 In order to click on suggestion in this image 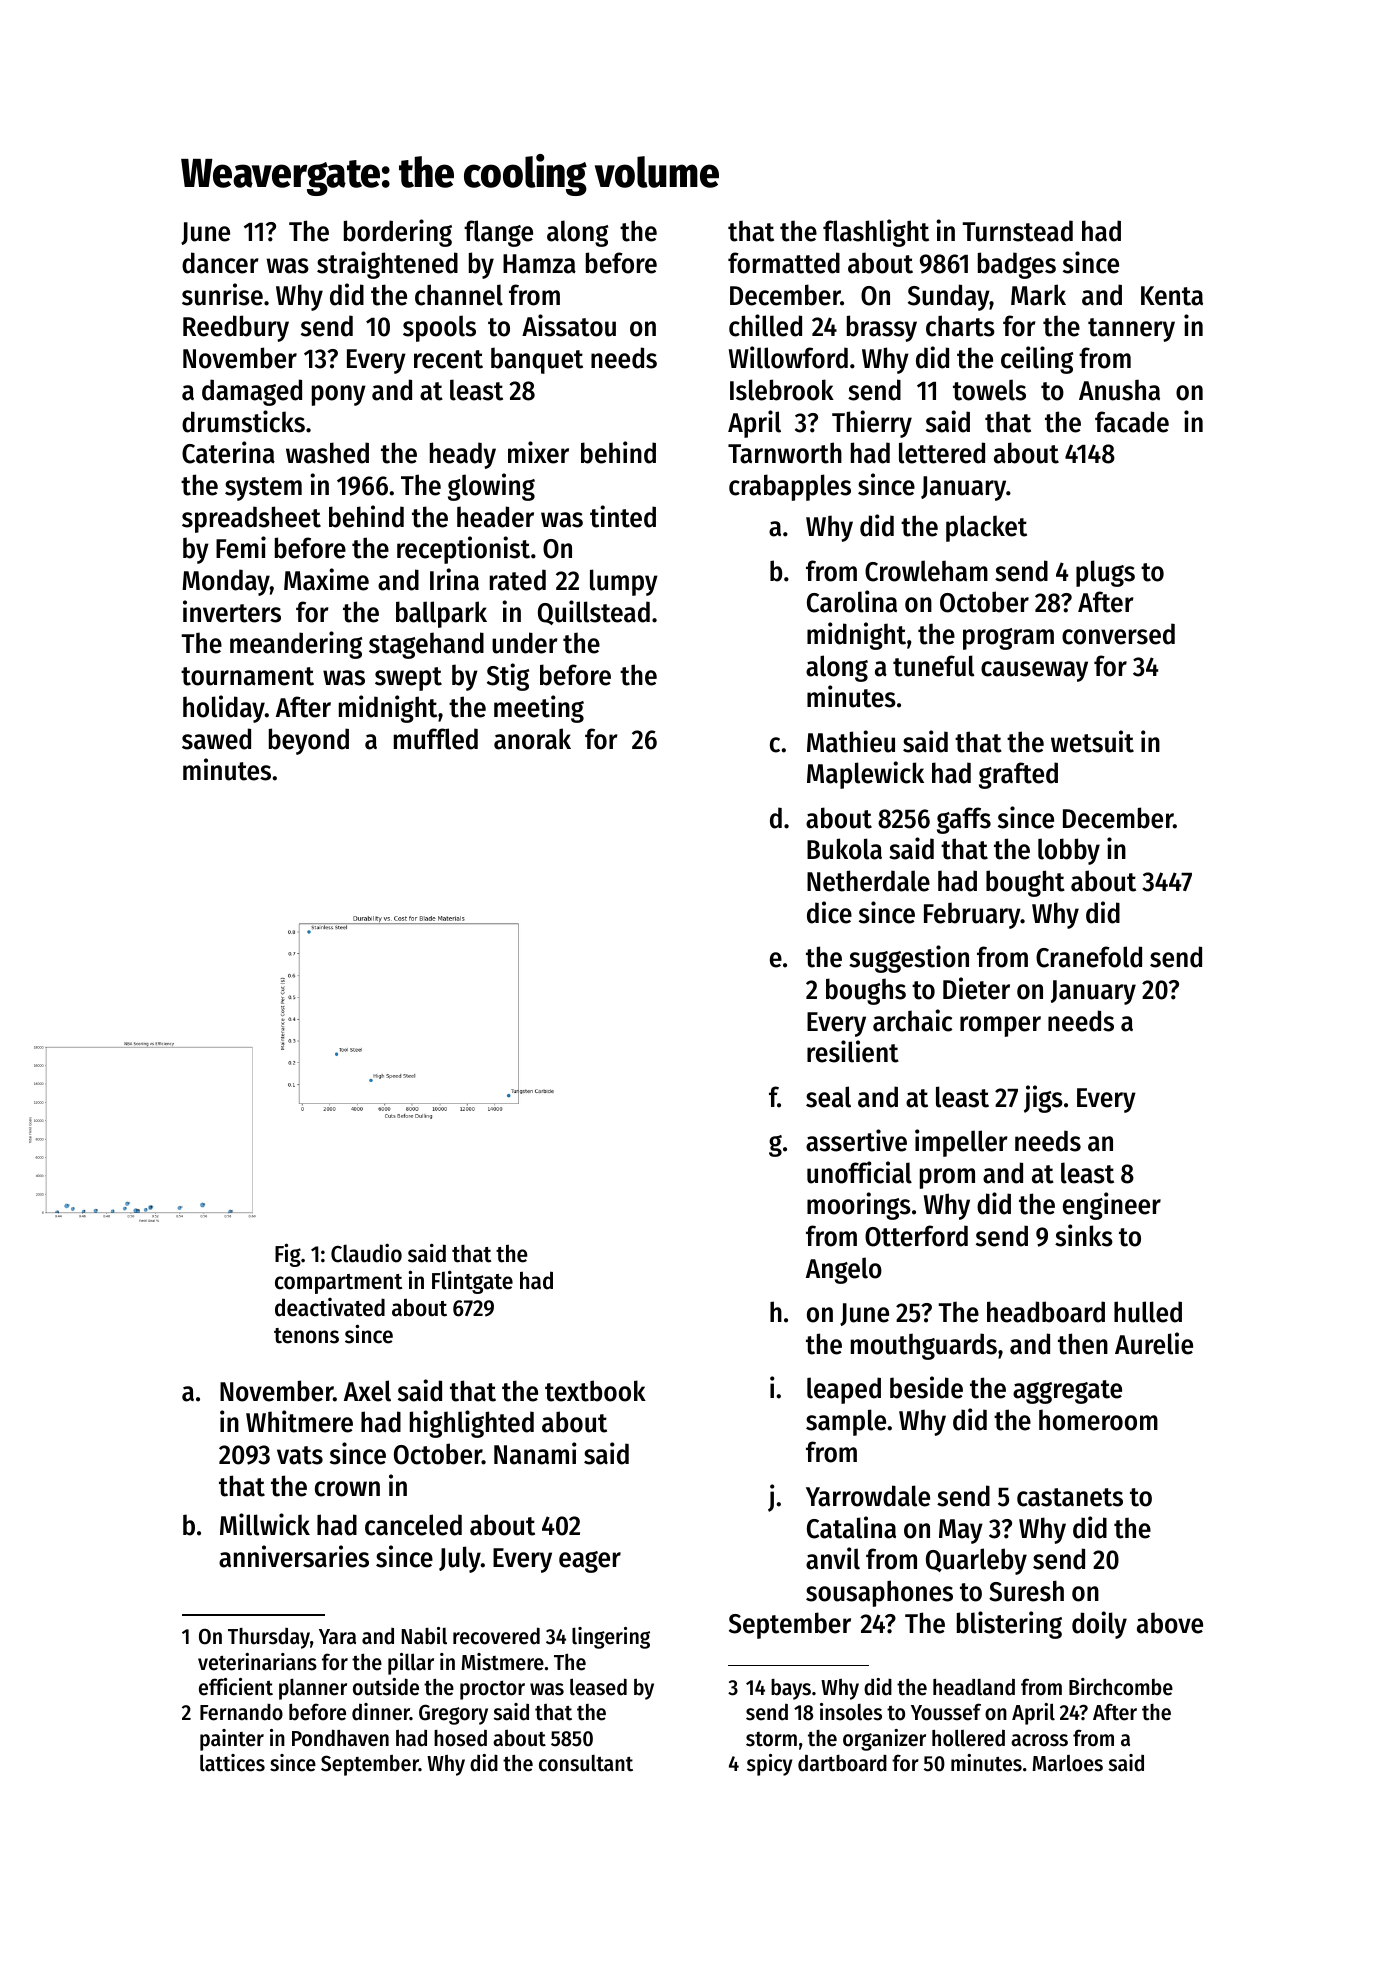, I will do `click(909, 959)`.
